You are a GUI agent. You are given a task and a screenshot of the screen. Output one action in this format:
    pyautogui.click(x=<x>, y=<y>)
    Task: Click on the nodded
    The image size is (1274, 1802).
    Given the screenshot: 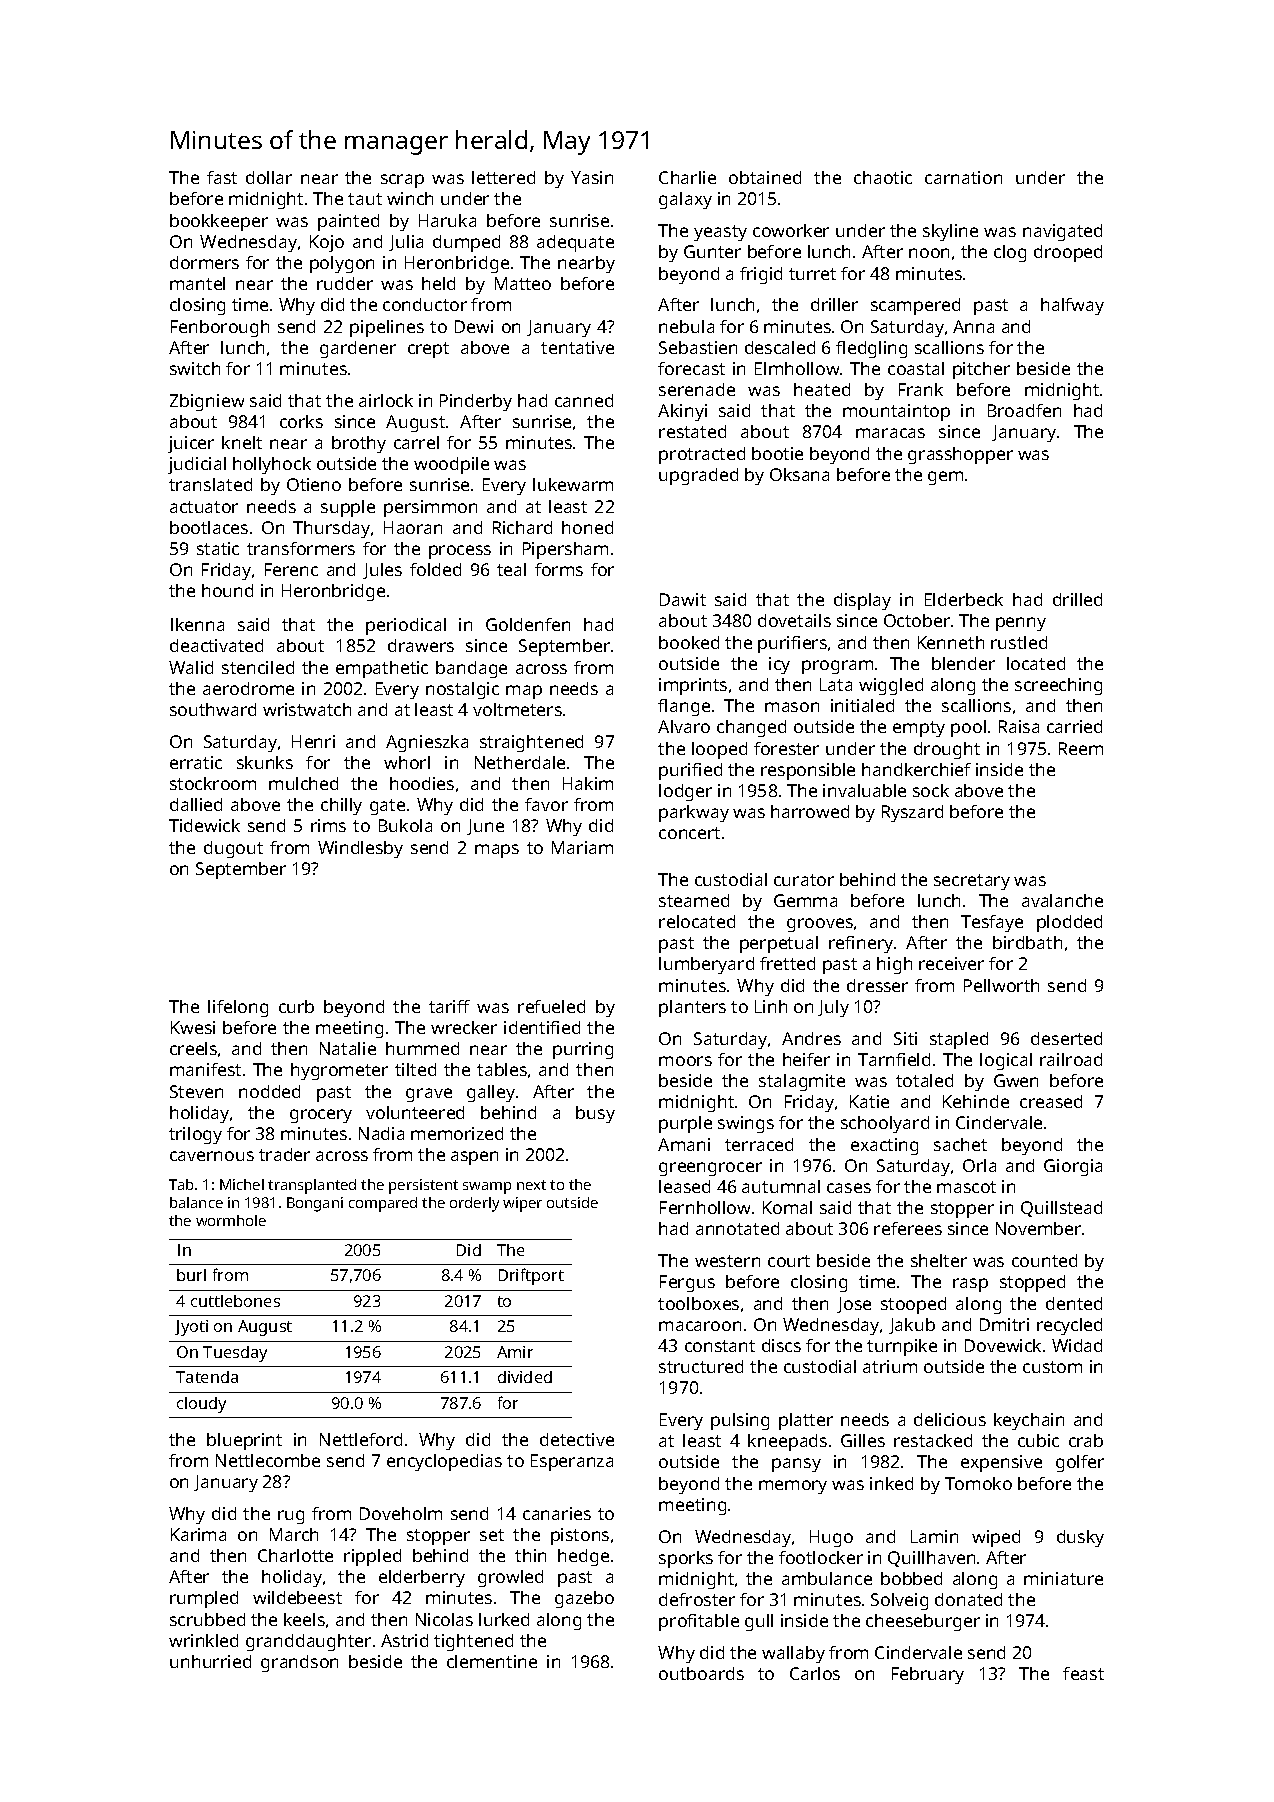 What is the action you would take?
    pyautogui.click(x=269, y=1091)
